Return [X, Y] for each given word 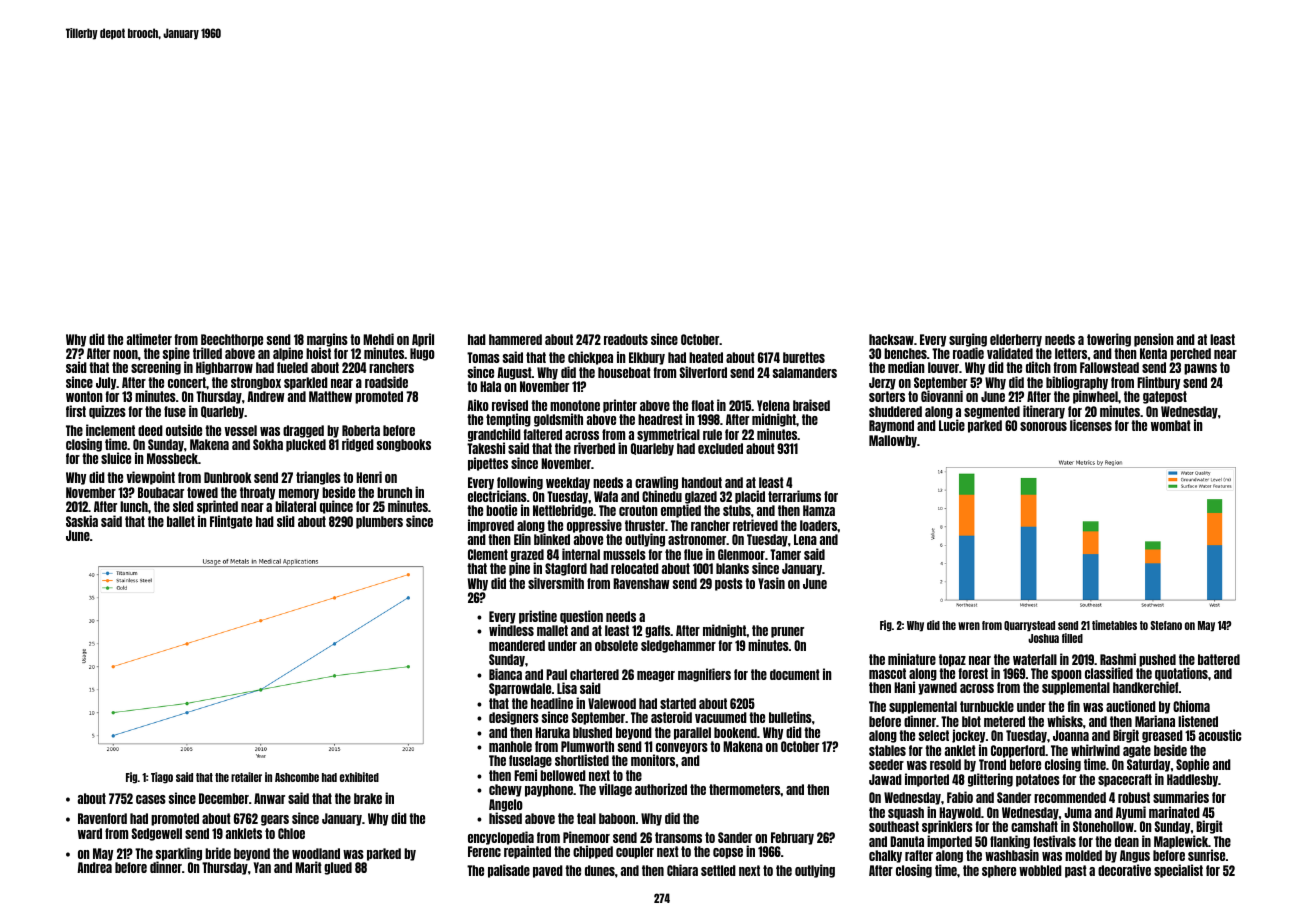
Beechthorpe [232, 340]
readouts [626, 339]
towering [1109, 340]
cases [151, 799]
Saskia [82, 521]
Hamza [819, 510]
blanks [732, 568]
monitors [653, 760]
